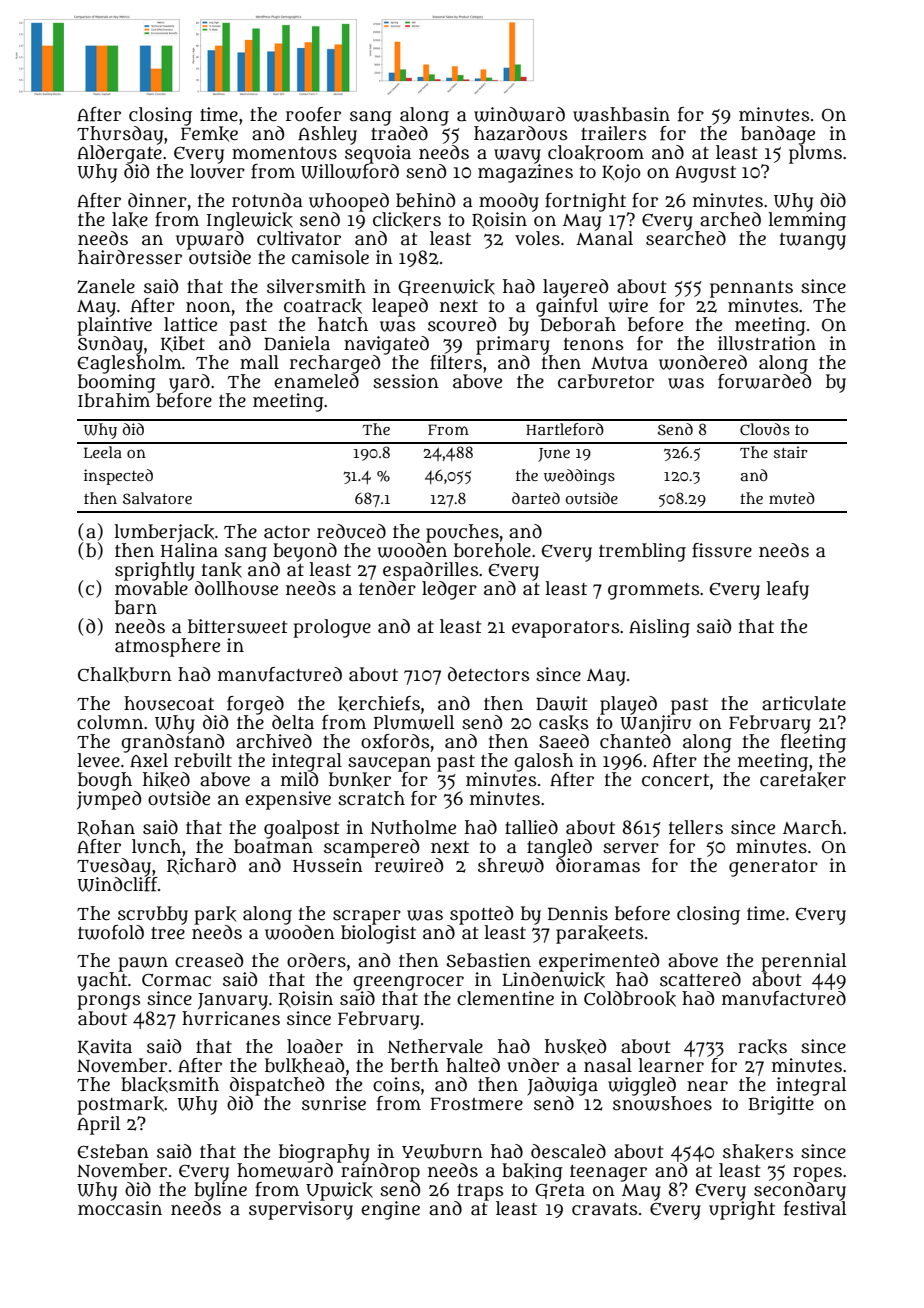  Describe the element at coordinates (120, 1105) in the image. I see `postmark` at that location.
